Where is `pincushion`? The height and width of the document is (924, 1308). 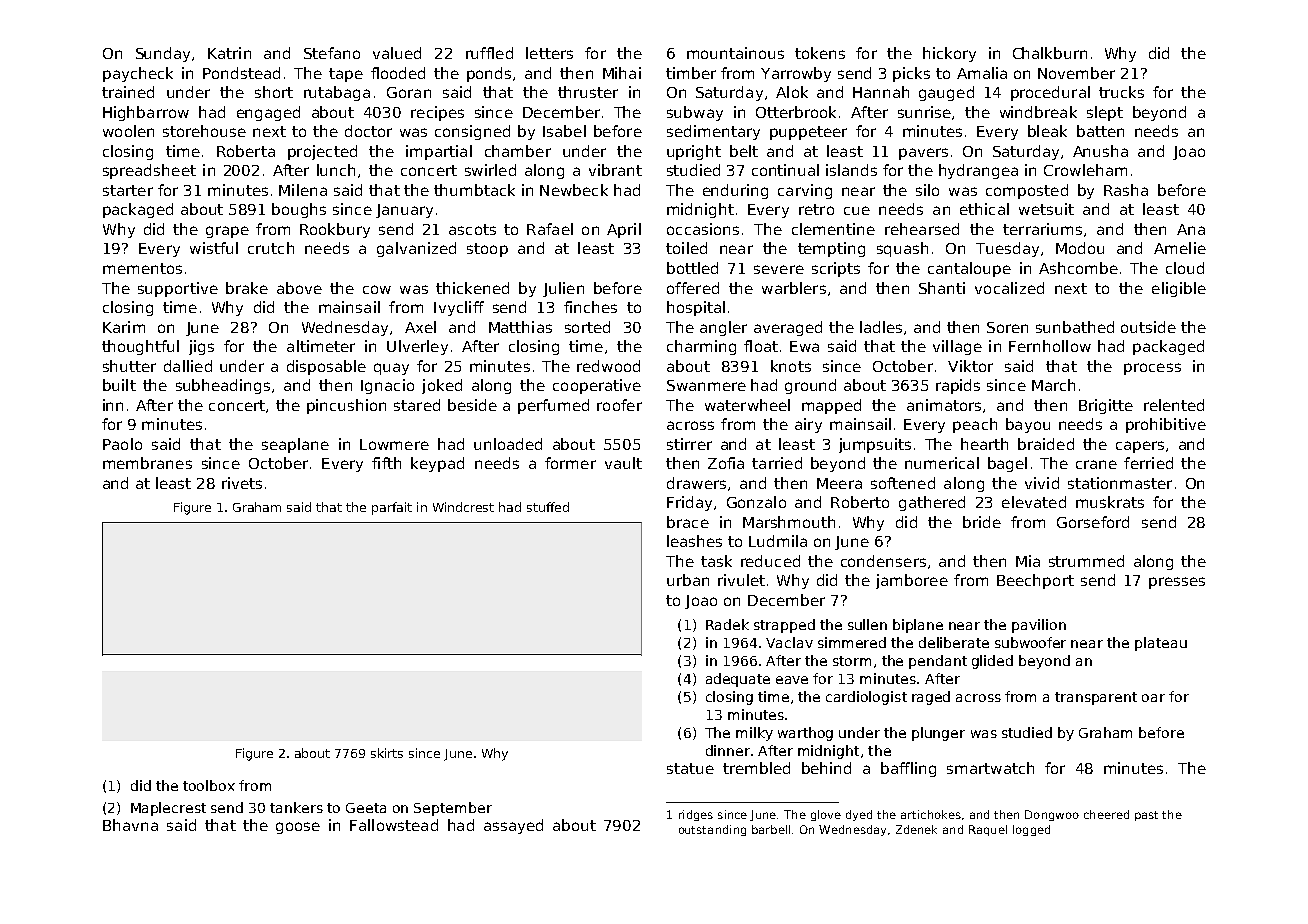 pincushion is located at coordinates (346, 406).
